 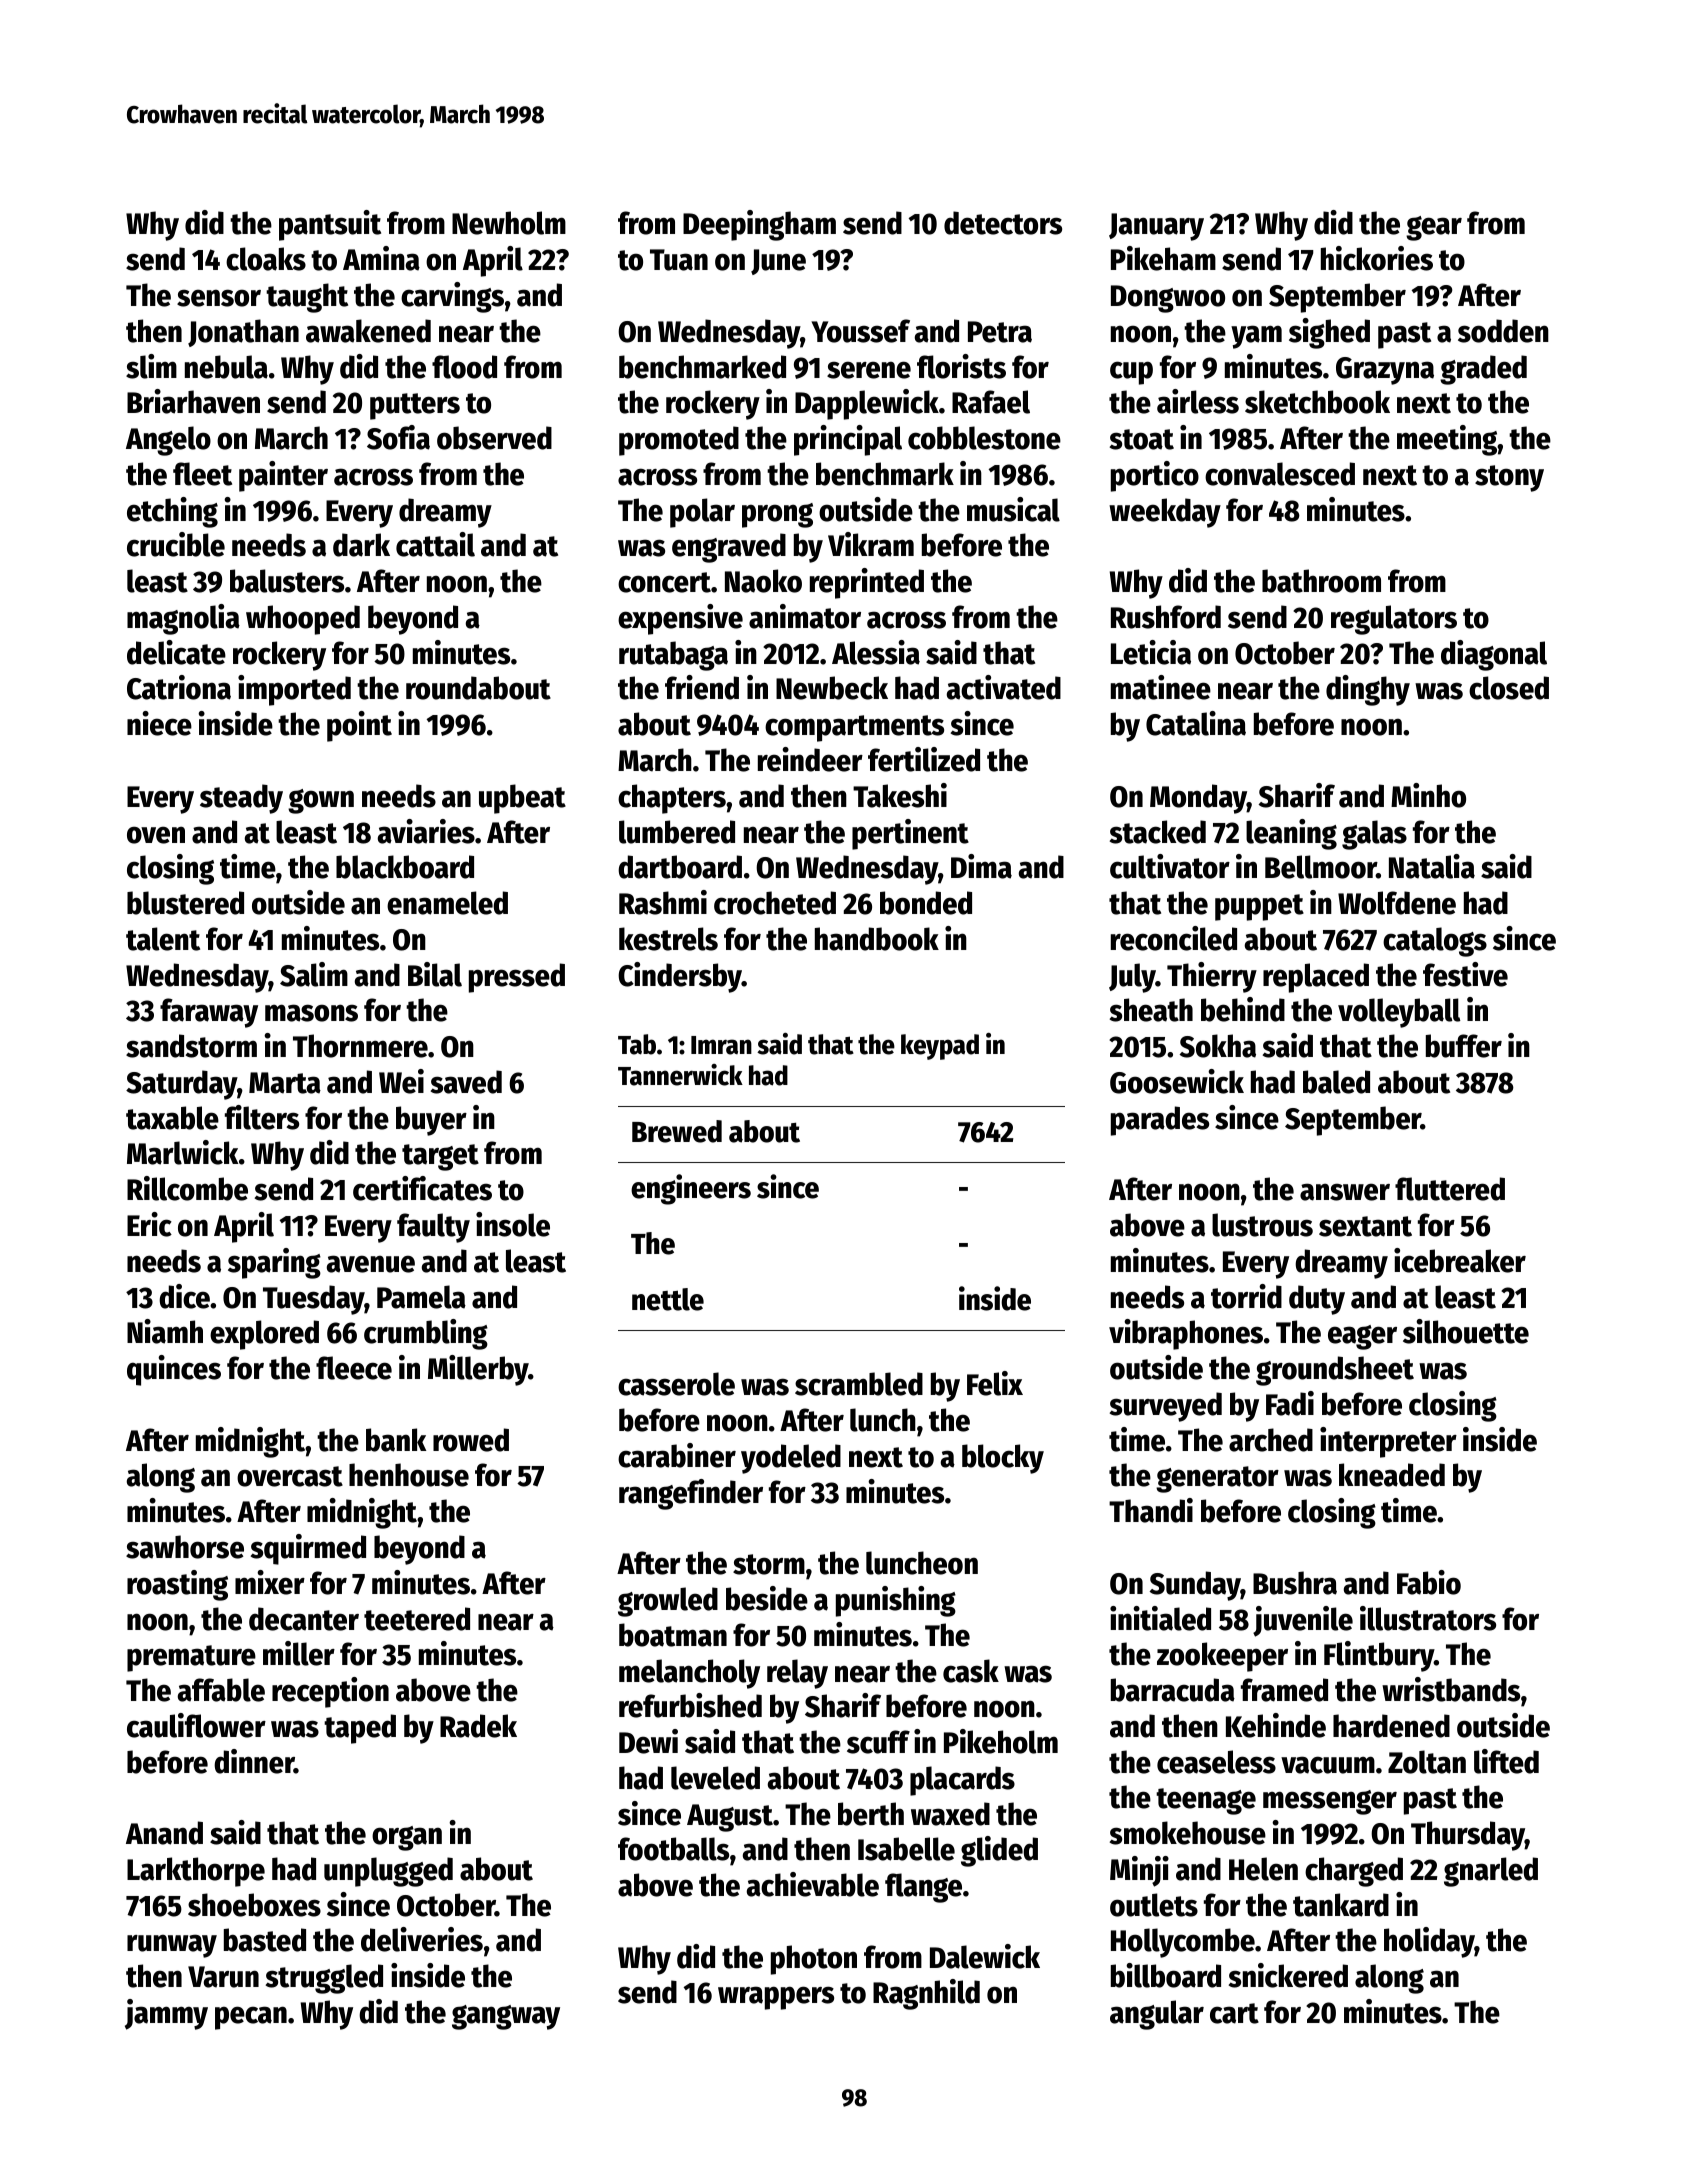 I want to click on Felix, so click(x=995, y=1383).
